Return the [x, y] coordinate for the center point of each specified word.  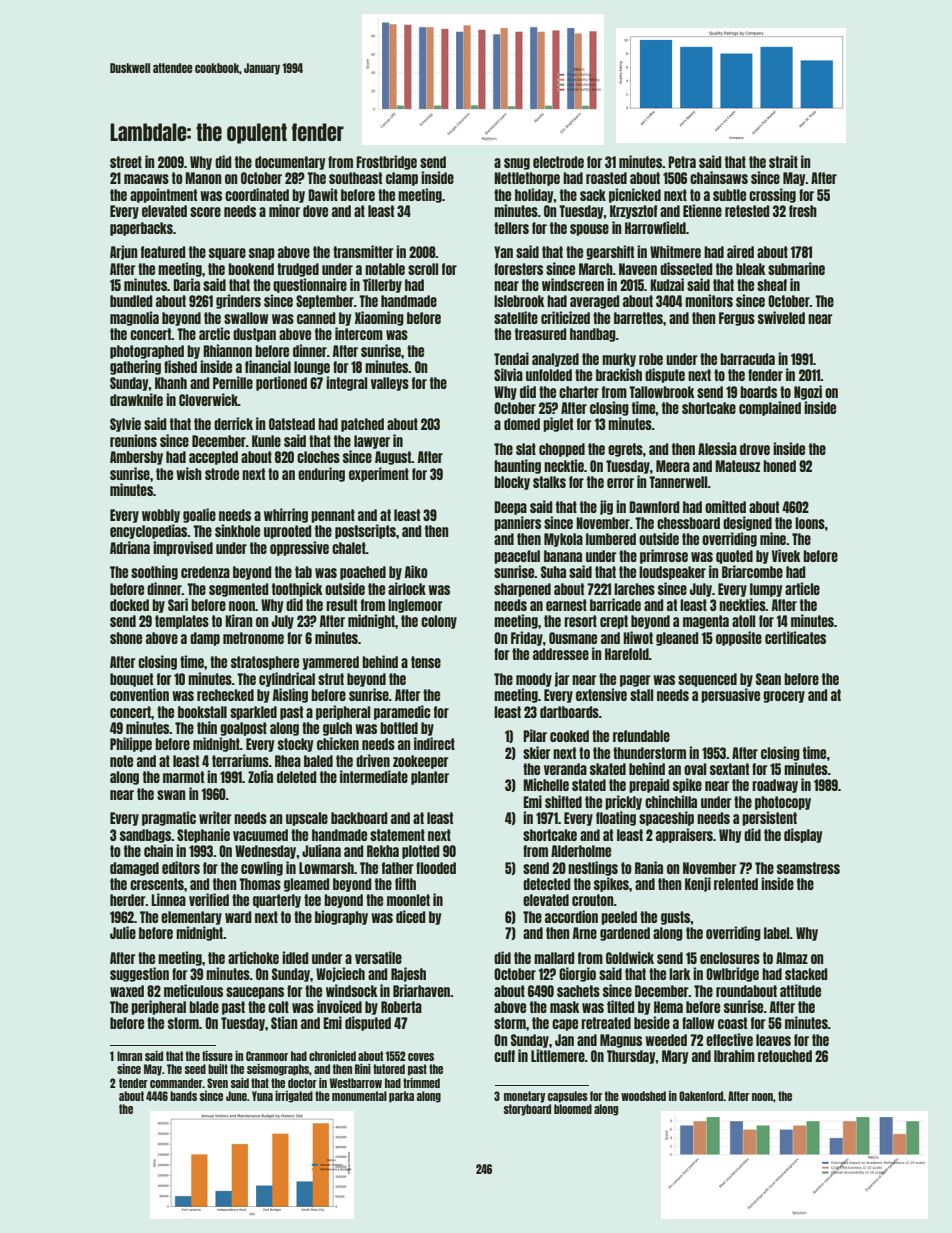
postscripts [365, 531]
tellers [511, 228]
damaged [134, 869]
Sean [768, 679]
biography [341, 917]
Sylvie [125, 424]
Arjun [124, 252]
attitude [800, 990]
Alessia [717, 448]
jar [562, 679]
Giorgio [577, 974]
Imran [129, 1056]
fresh [803, 211]
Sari [178, 604]
